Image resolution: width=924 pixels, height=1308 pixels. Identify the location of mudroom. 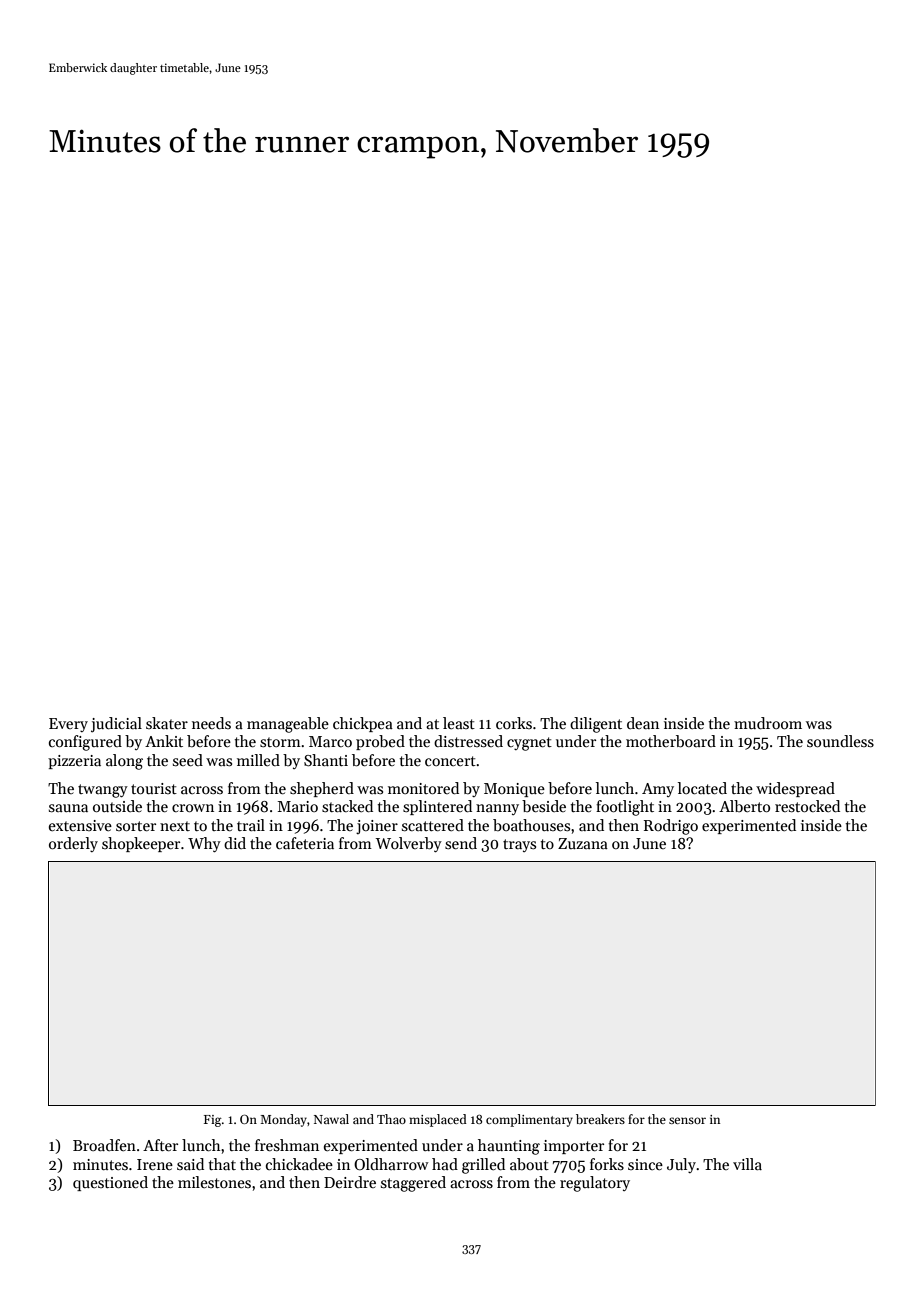
(768, 723).
